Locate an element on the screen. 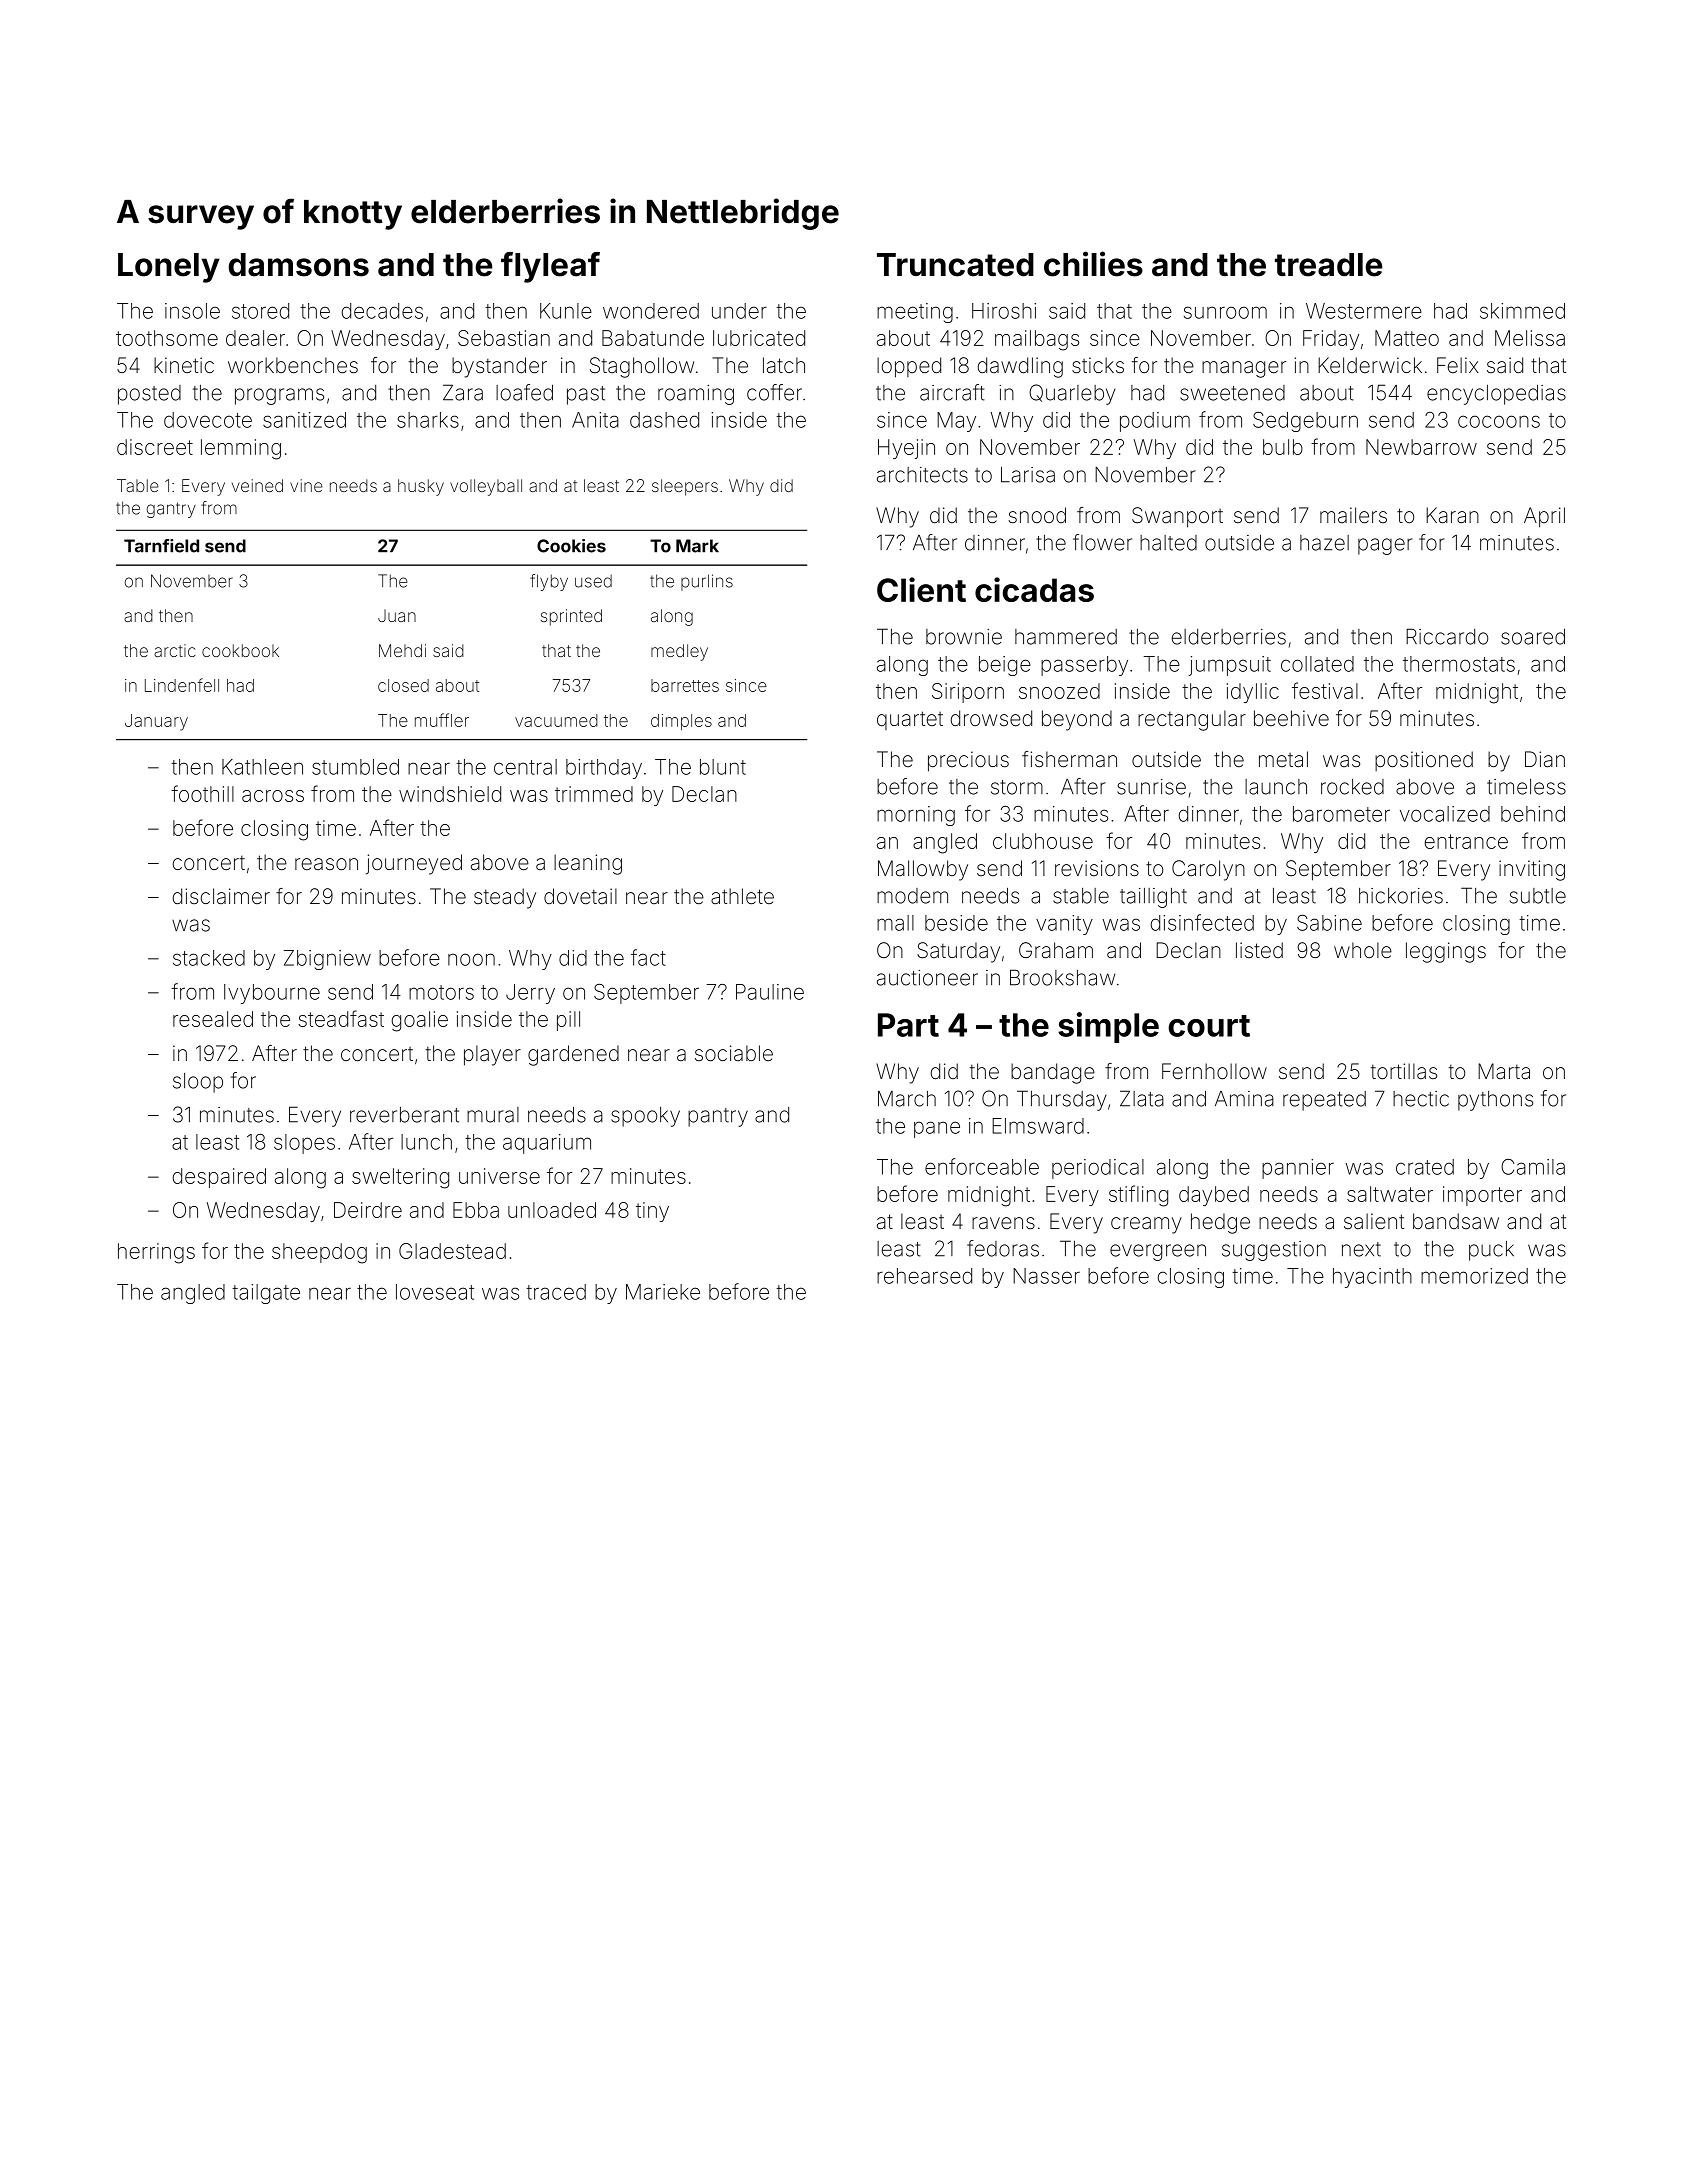  disclaimer is located at coordinates (221, 896).
